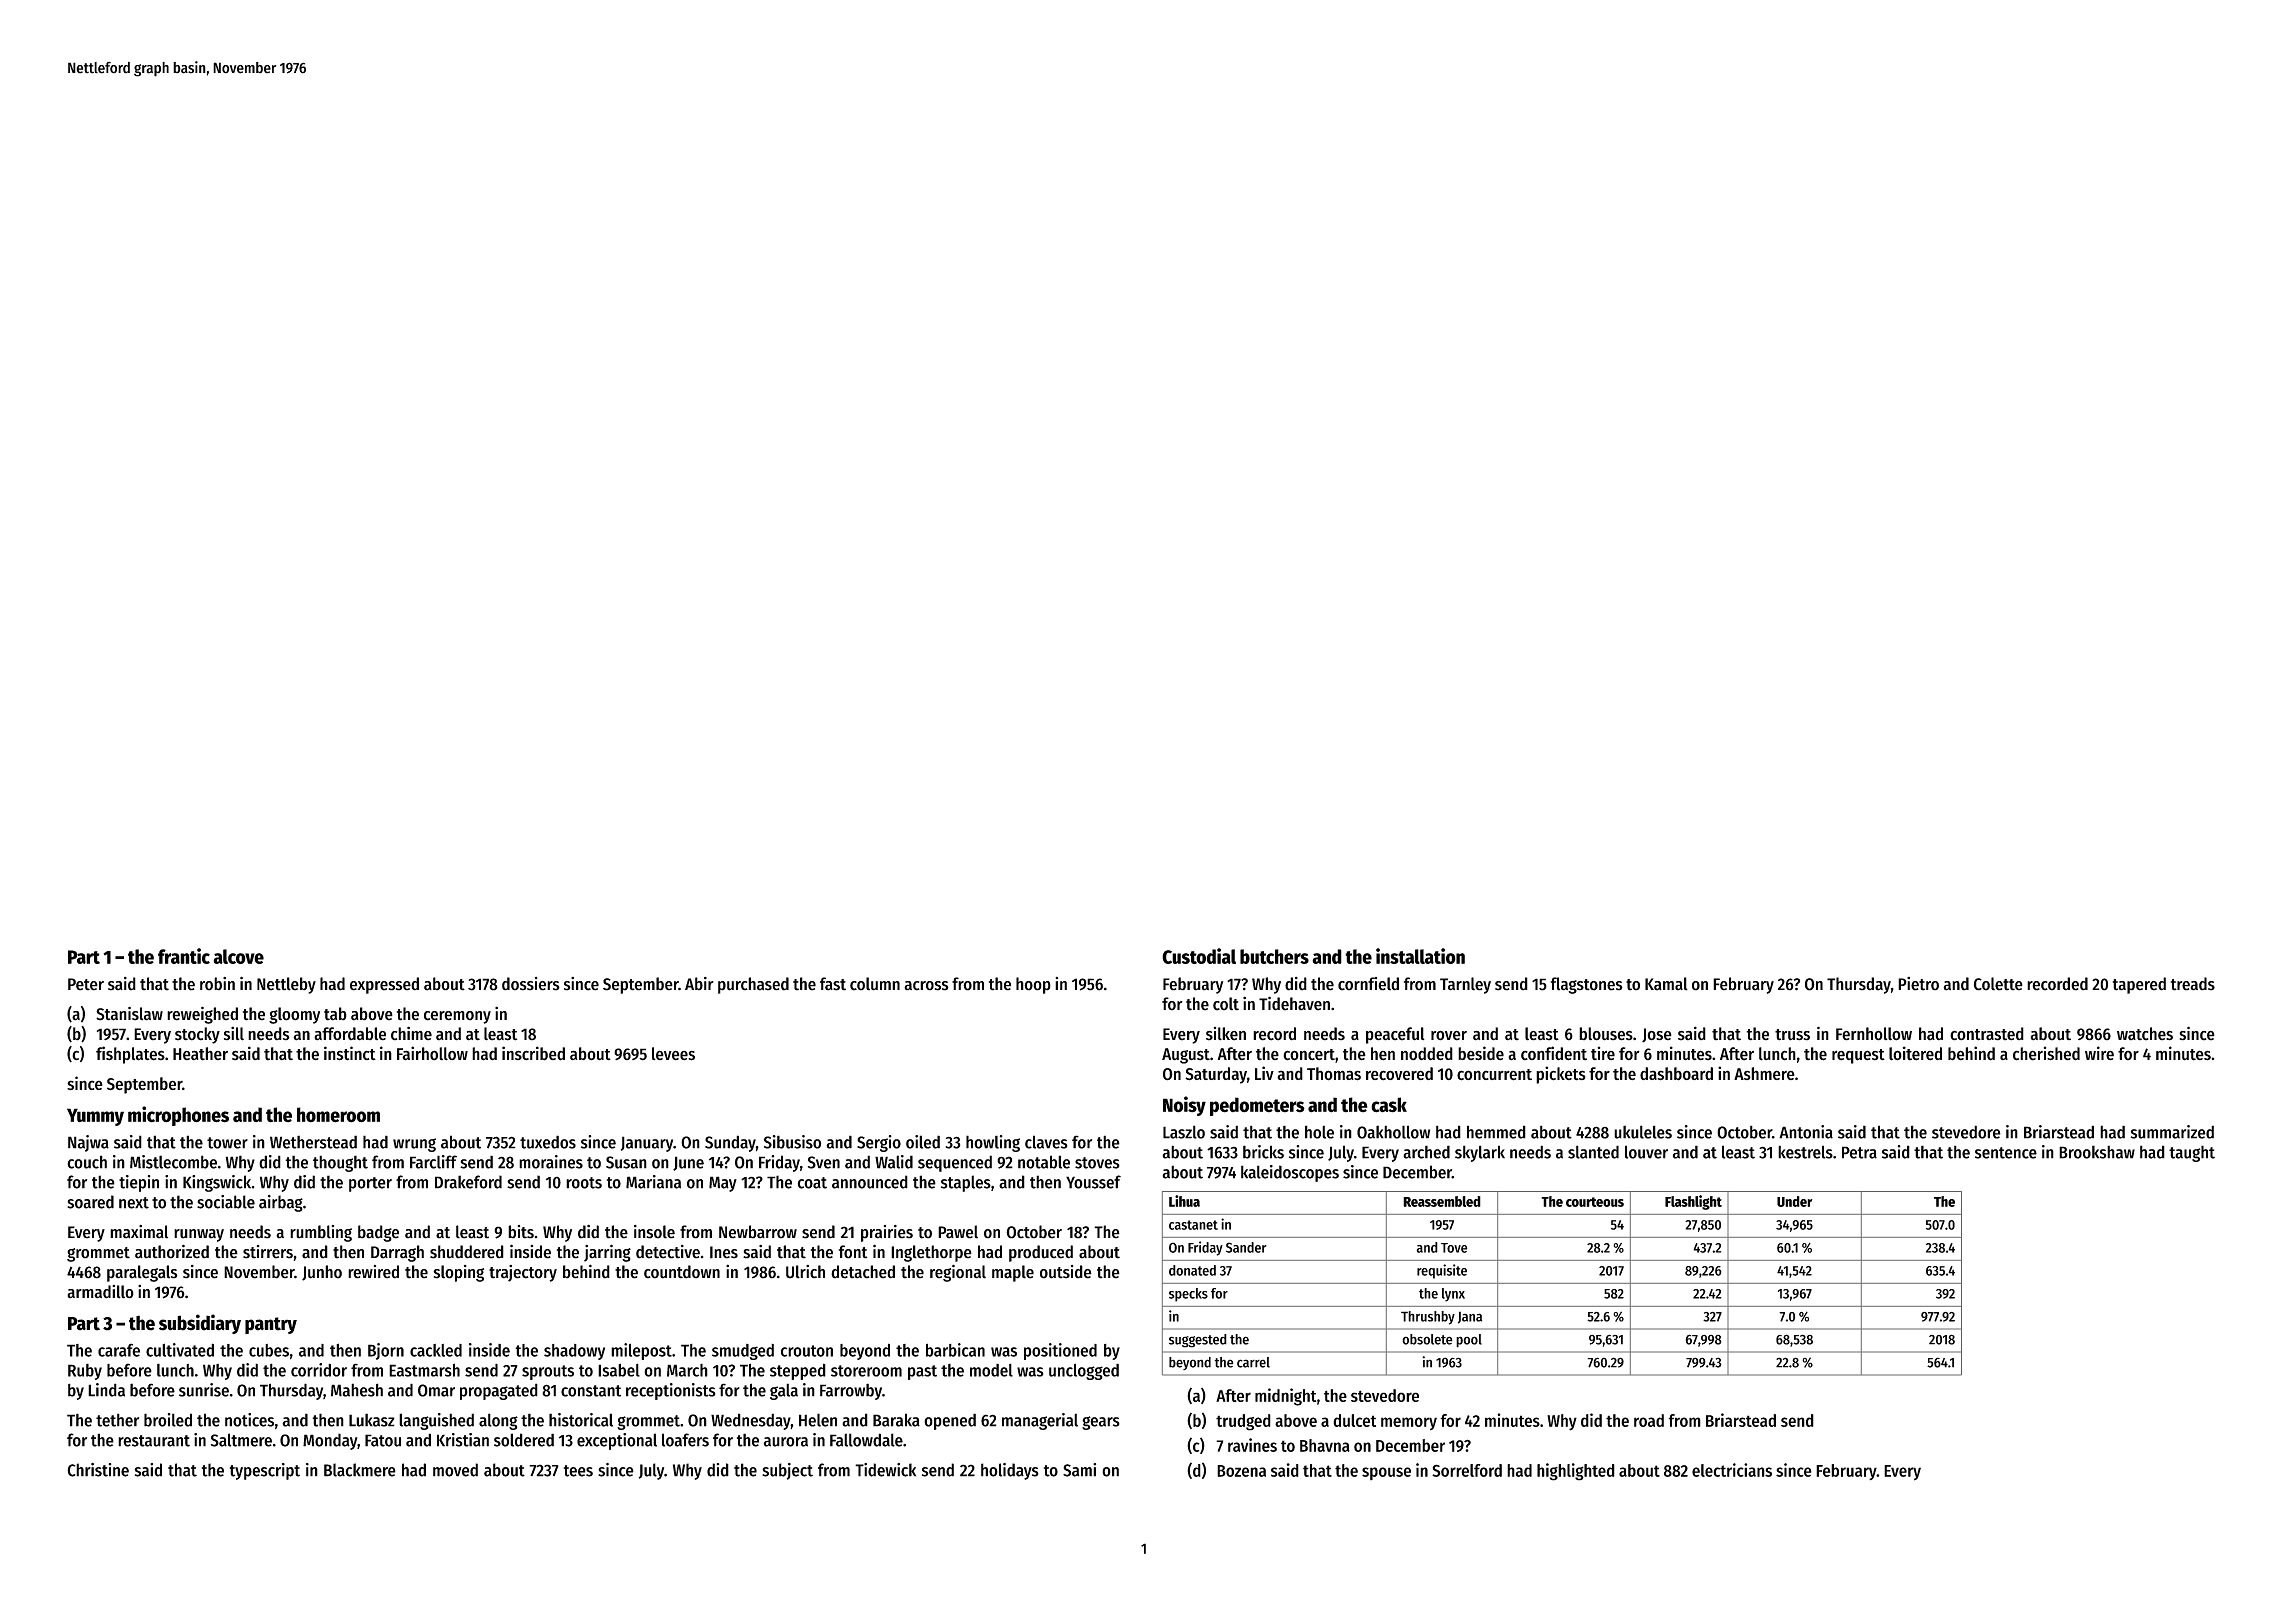 Image resolution: width=2282 pixels, height=1614 pixels. I want to click on sociable, so click(226, 1202).
